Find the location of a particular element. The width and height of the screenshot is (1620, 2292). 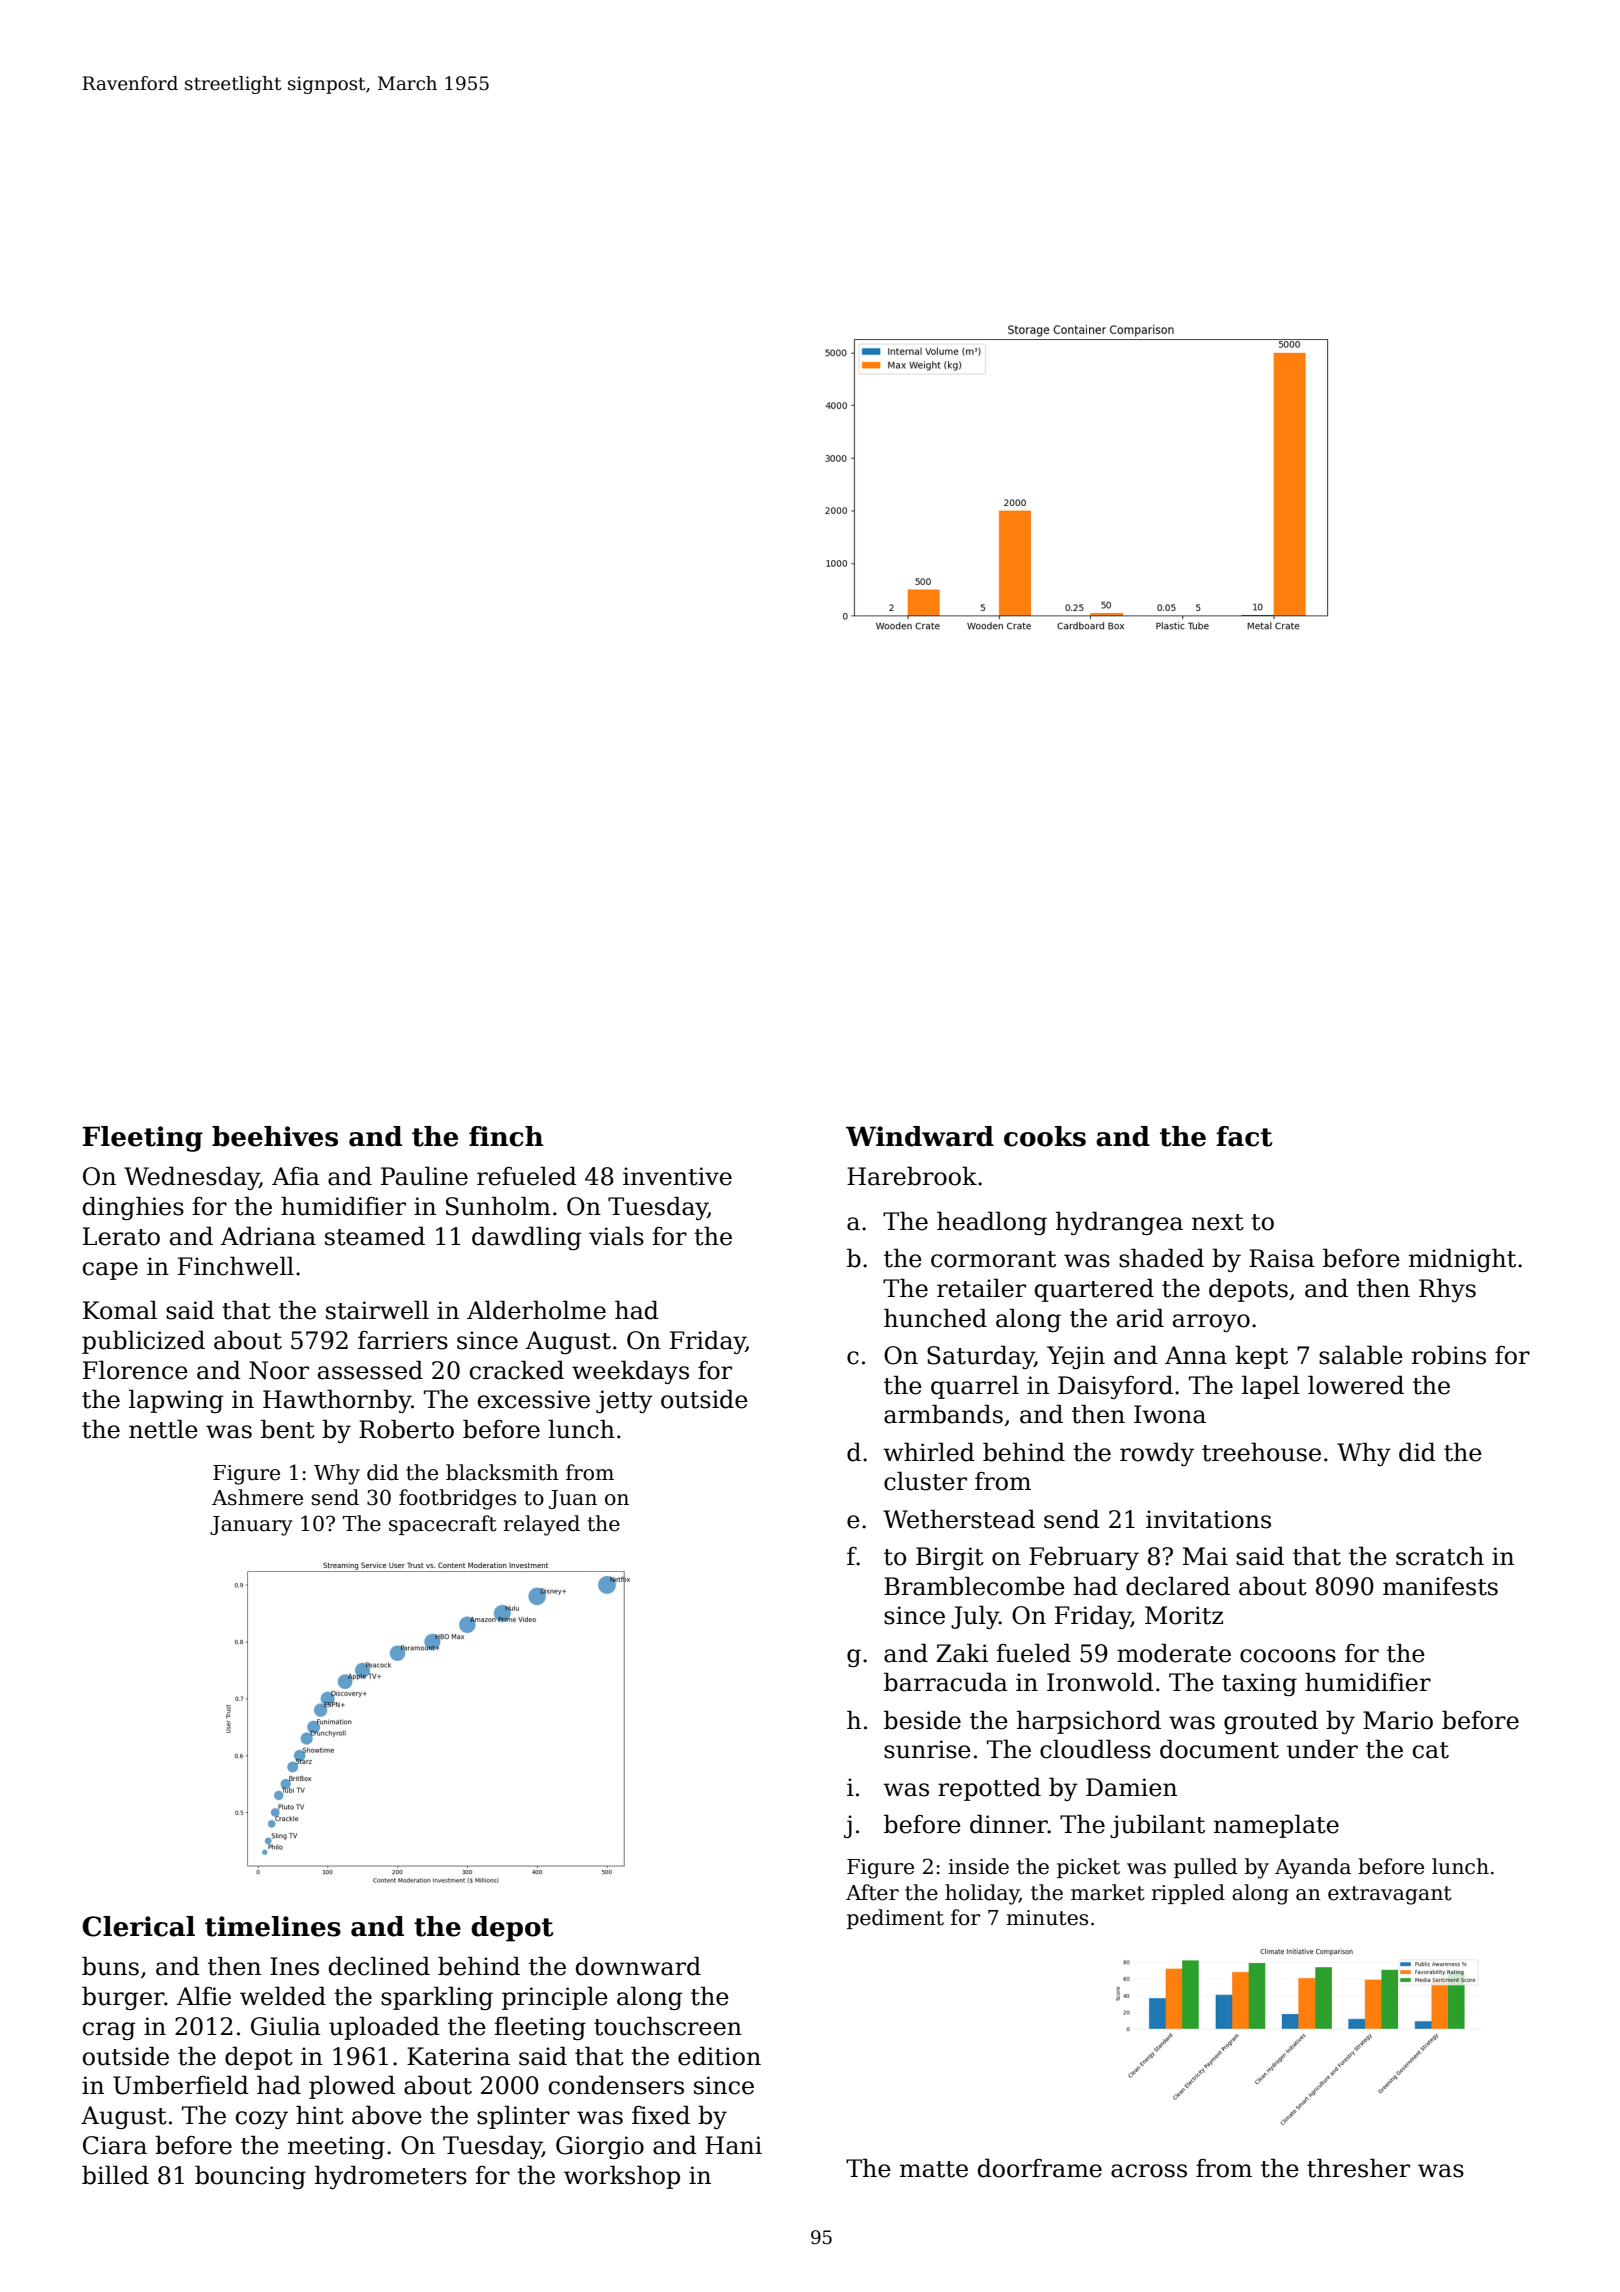

jetty is located at coordinates (624, 1401).
